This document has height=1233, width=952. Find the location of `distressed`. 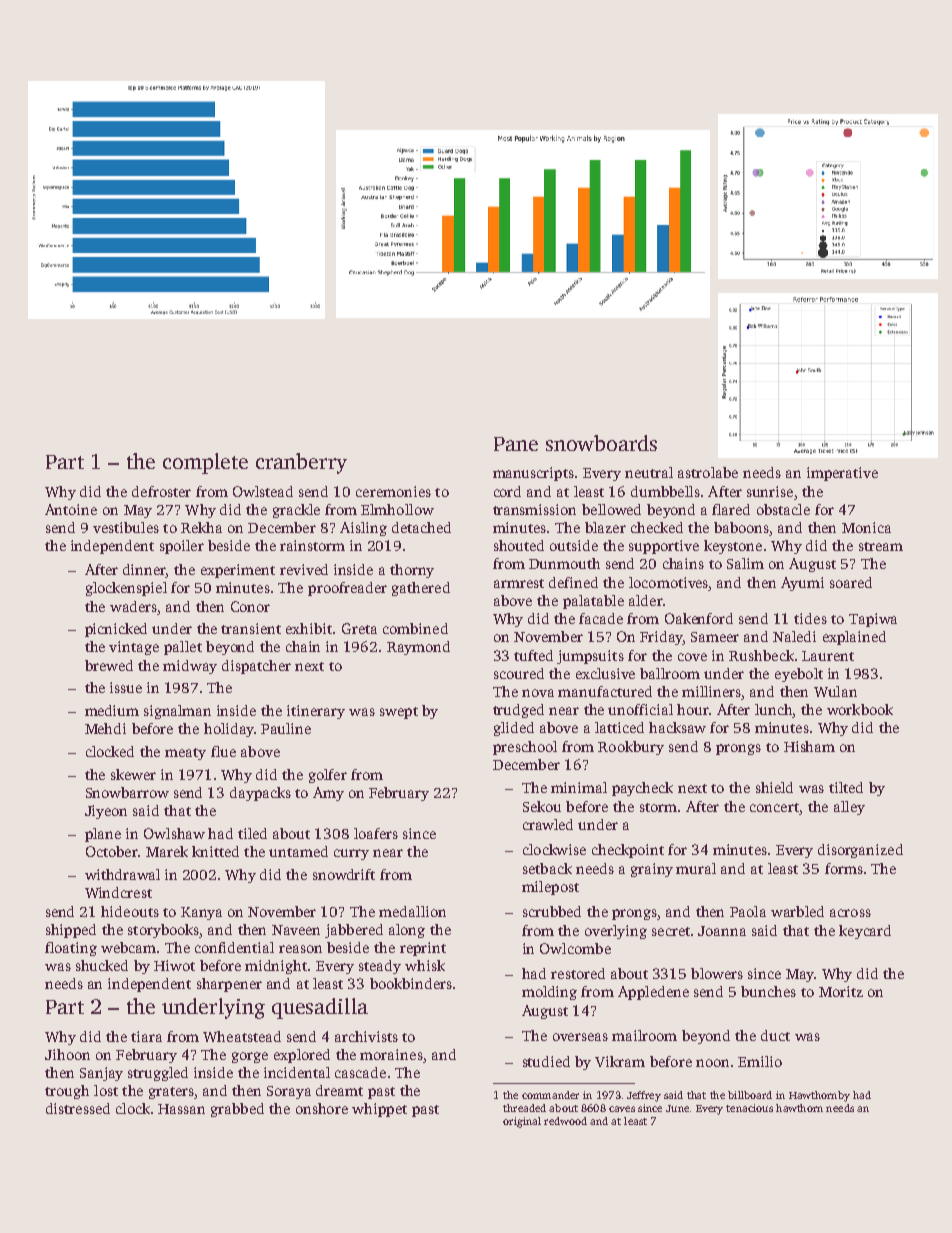

distressed is located at coordinates (78, 1108).
